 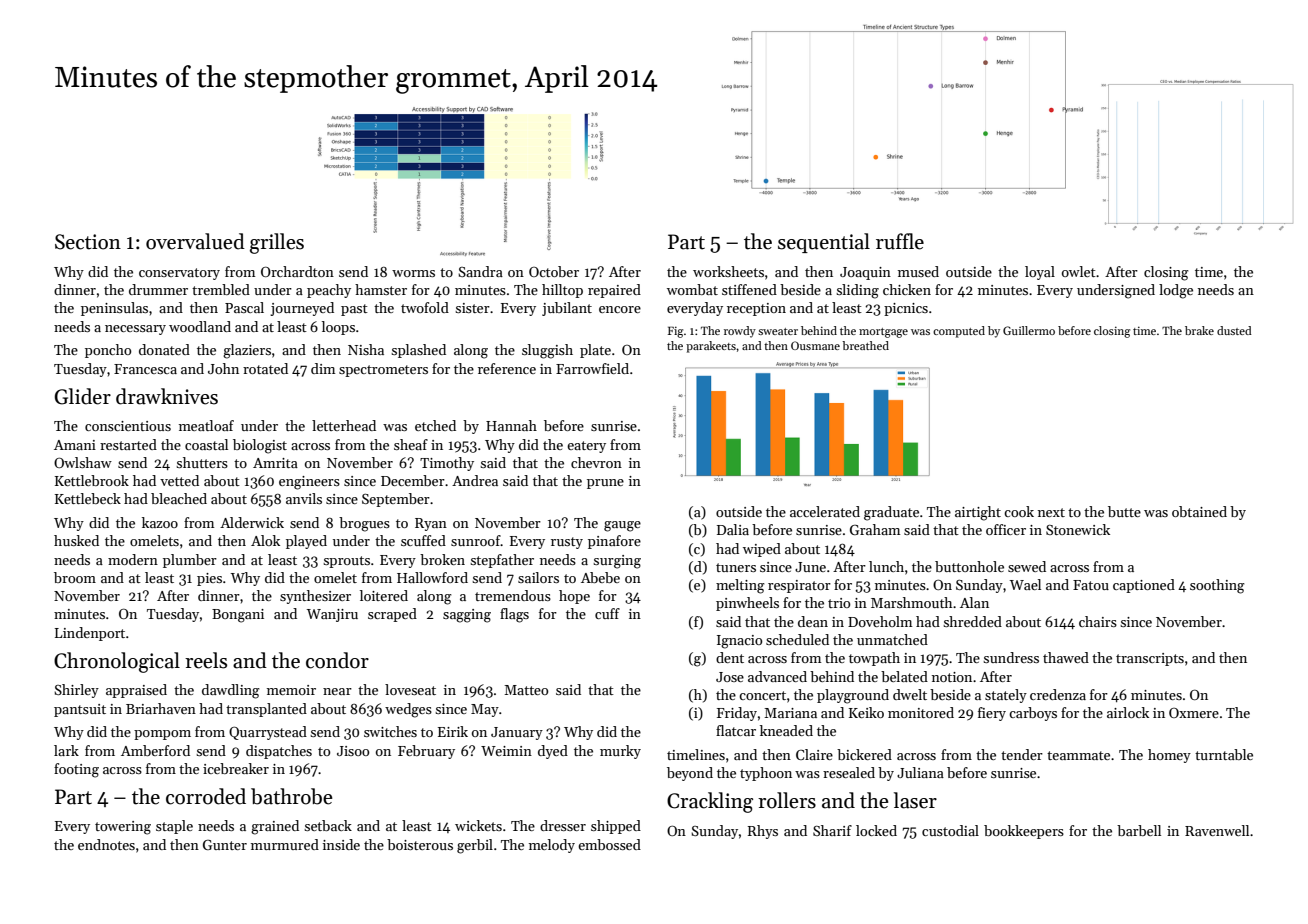 I want to click on soothing, so click(x=1217, y=586).
